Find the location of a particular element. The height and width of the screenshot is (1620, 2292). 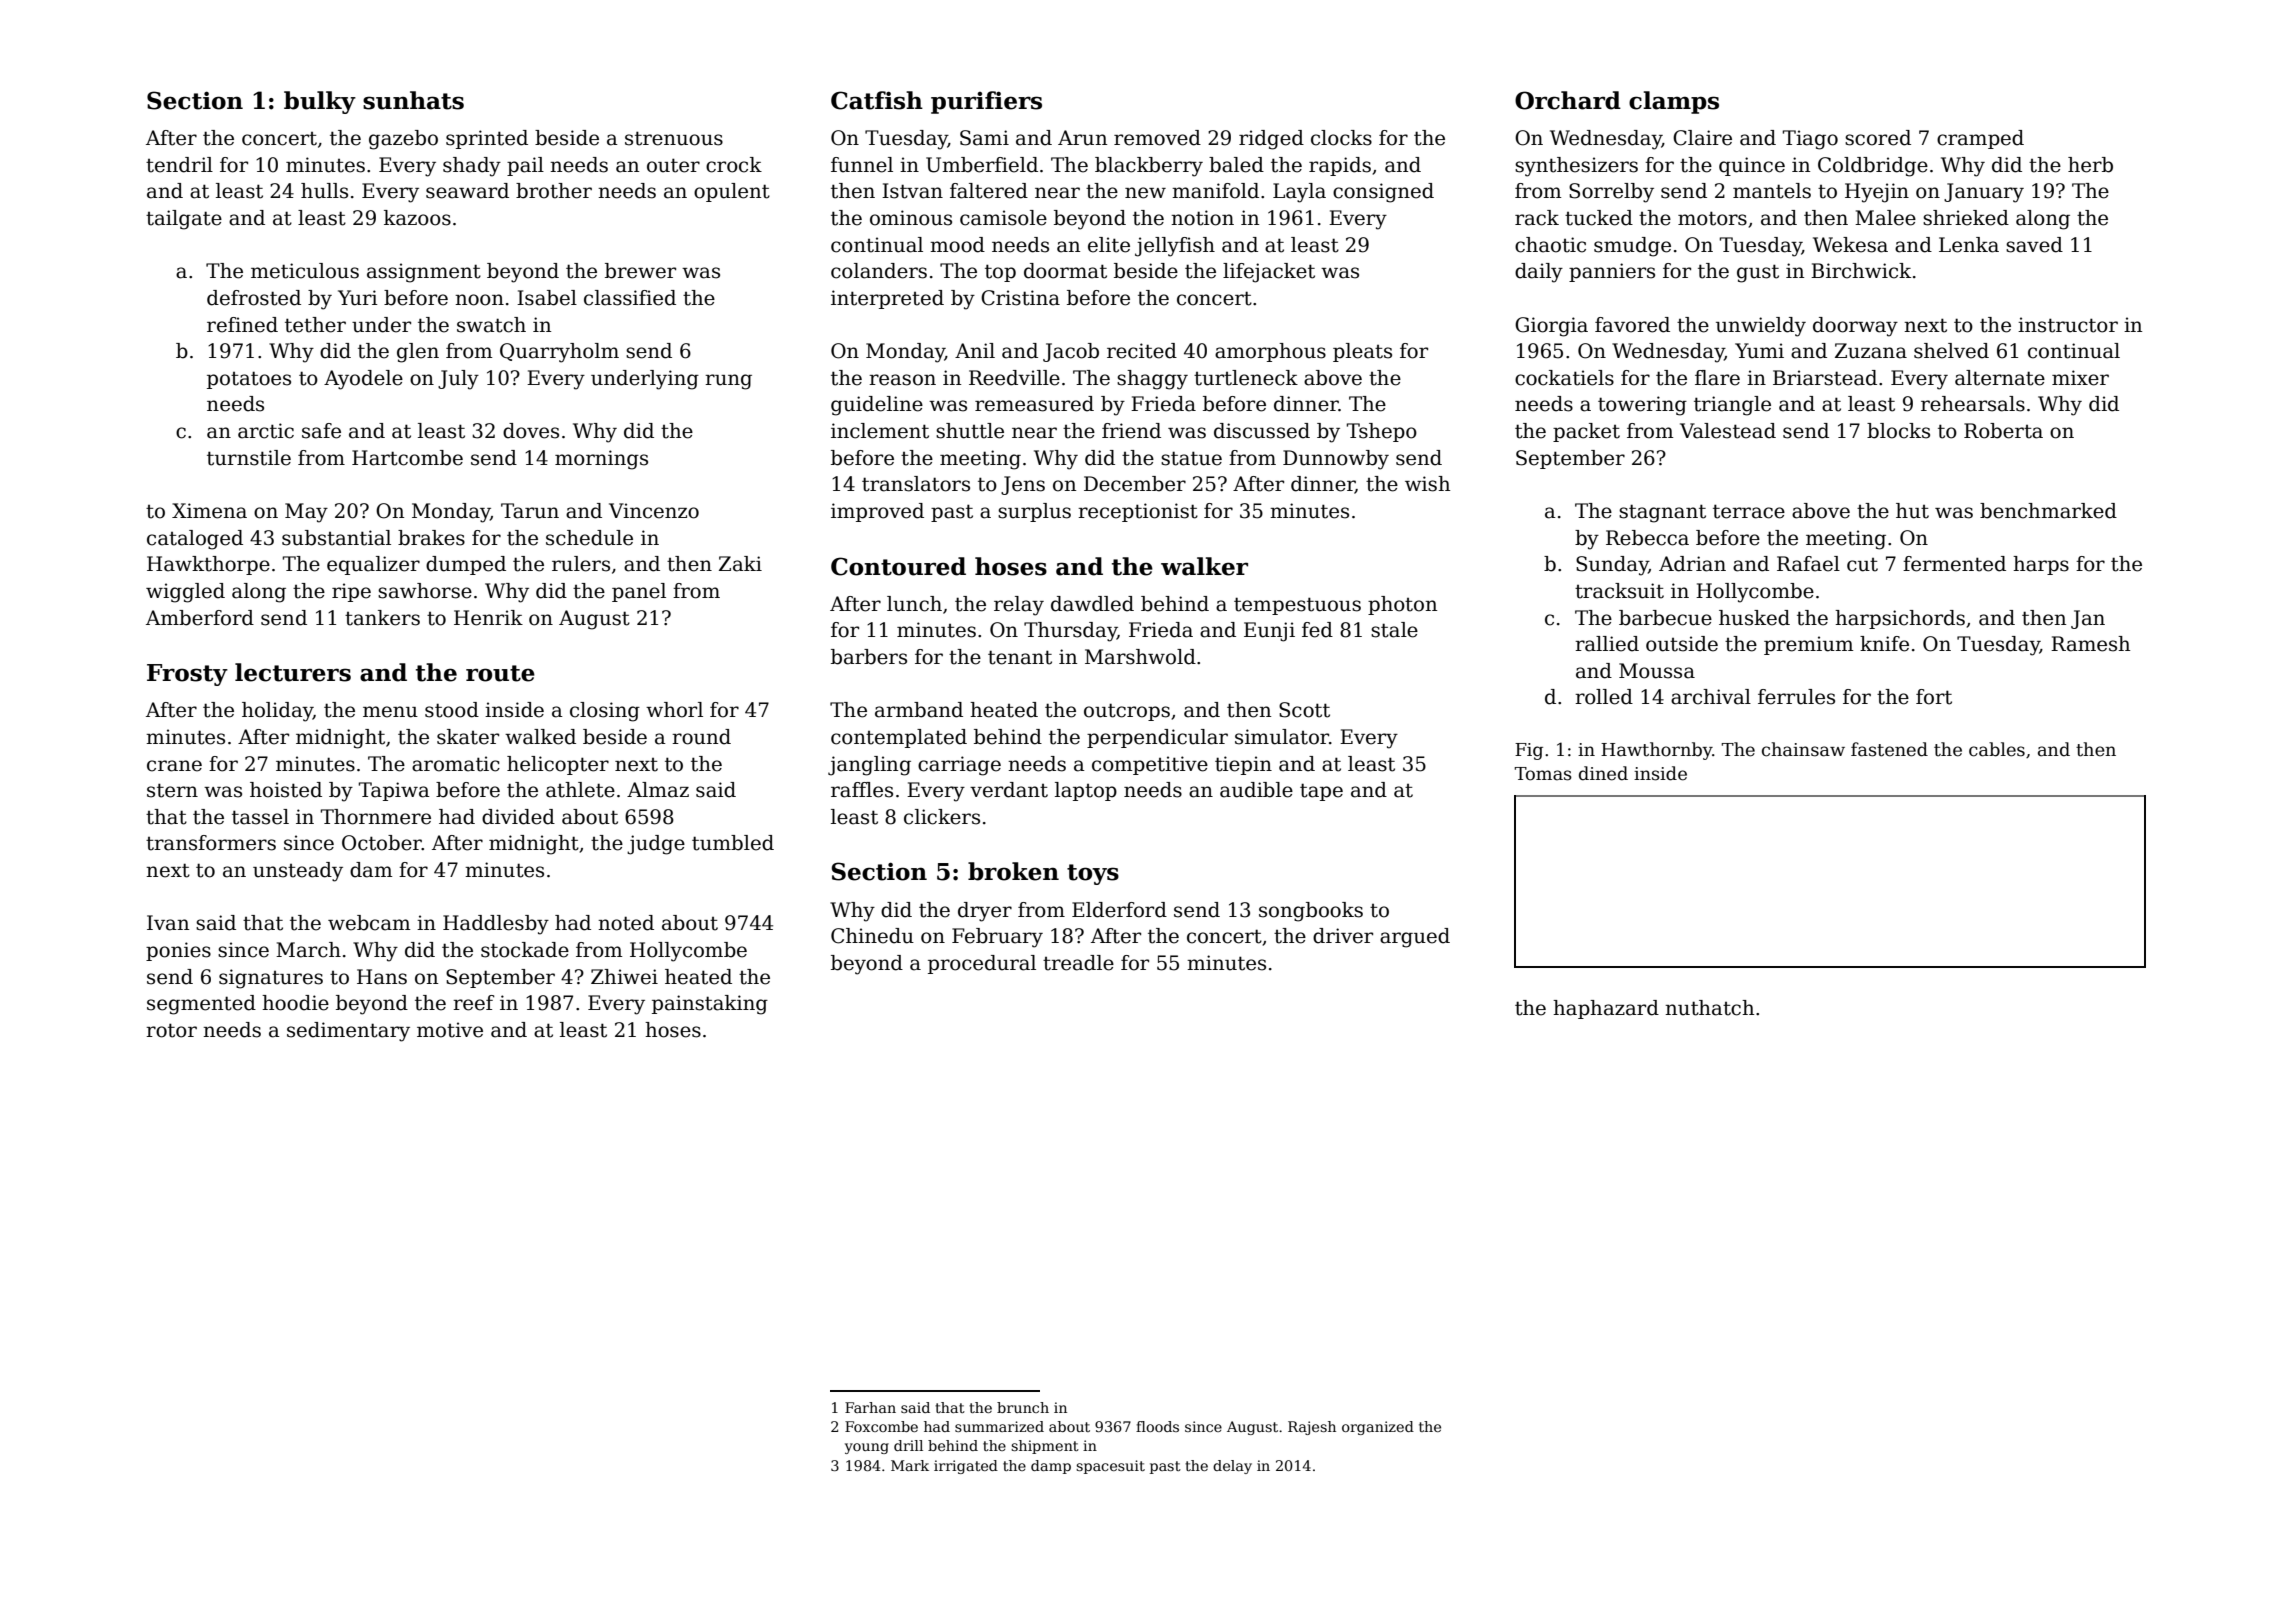

organized is located at coordinates (1378, 1428).
